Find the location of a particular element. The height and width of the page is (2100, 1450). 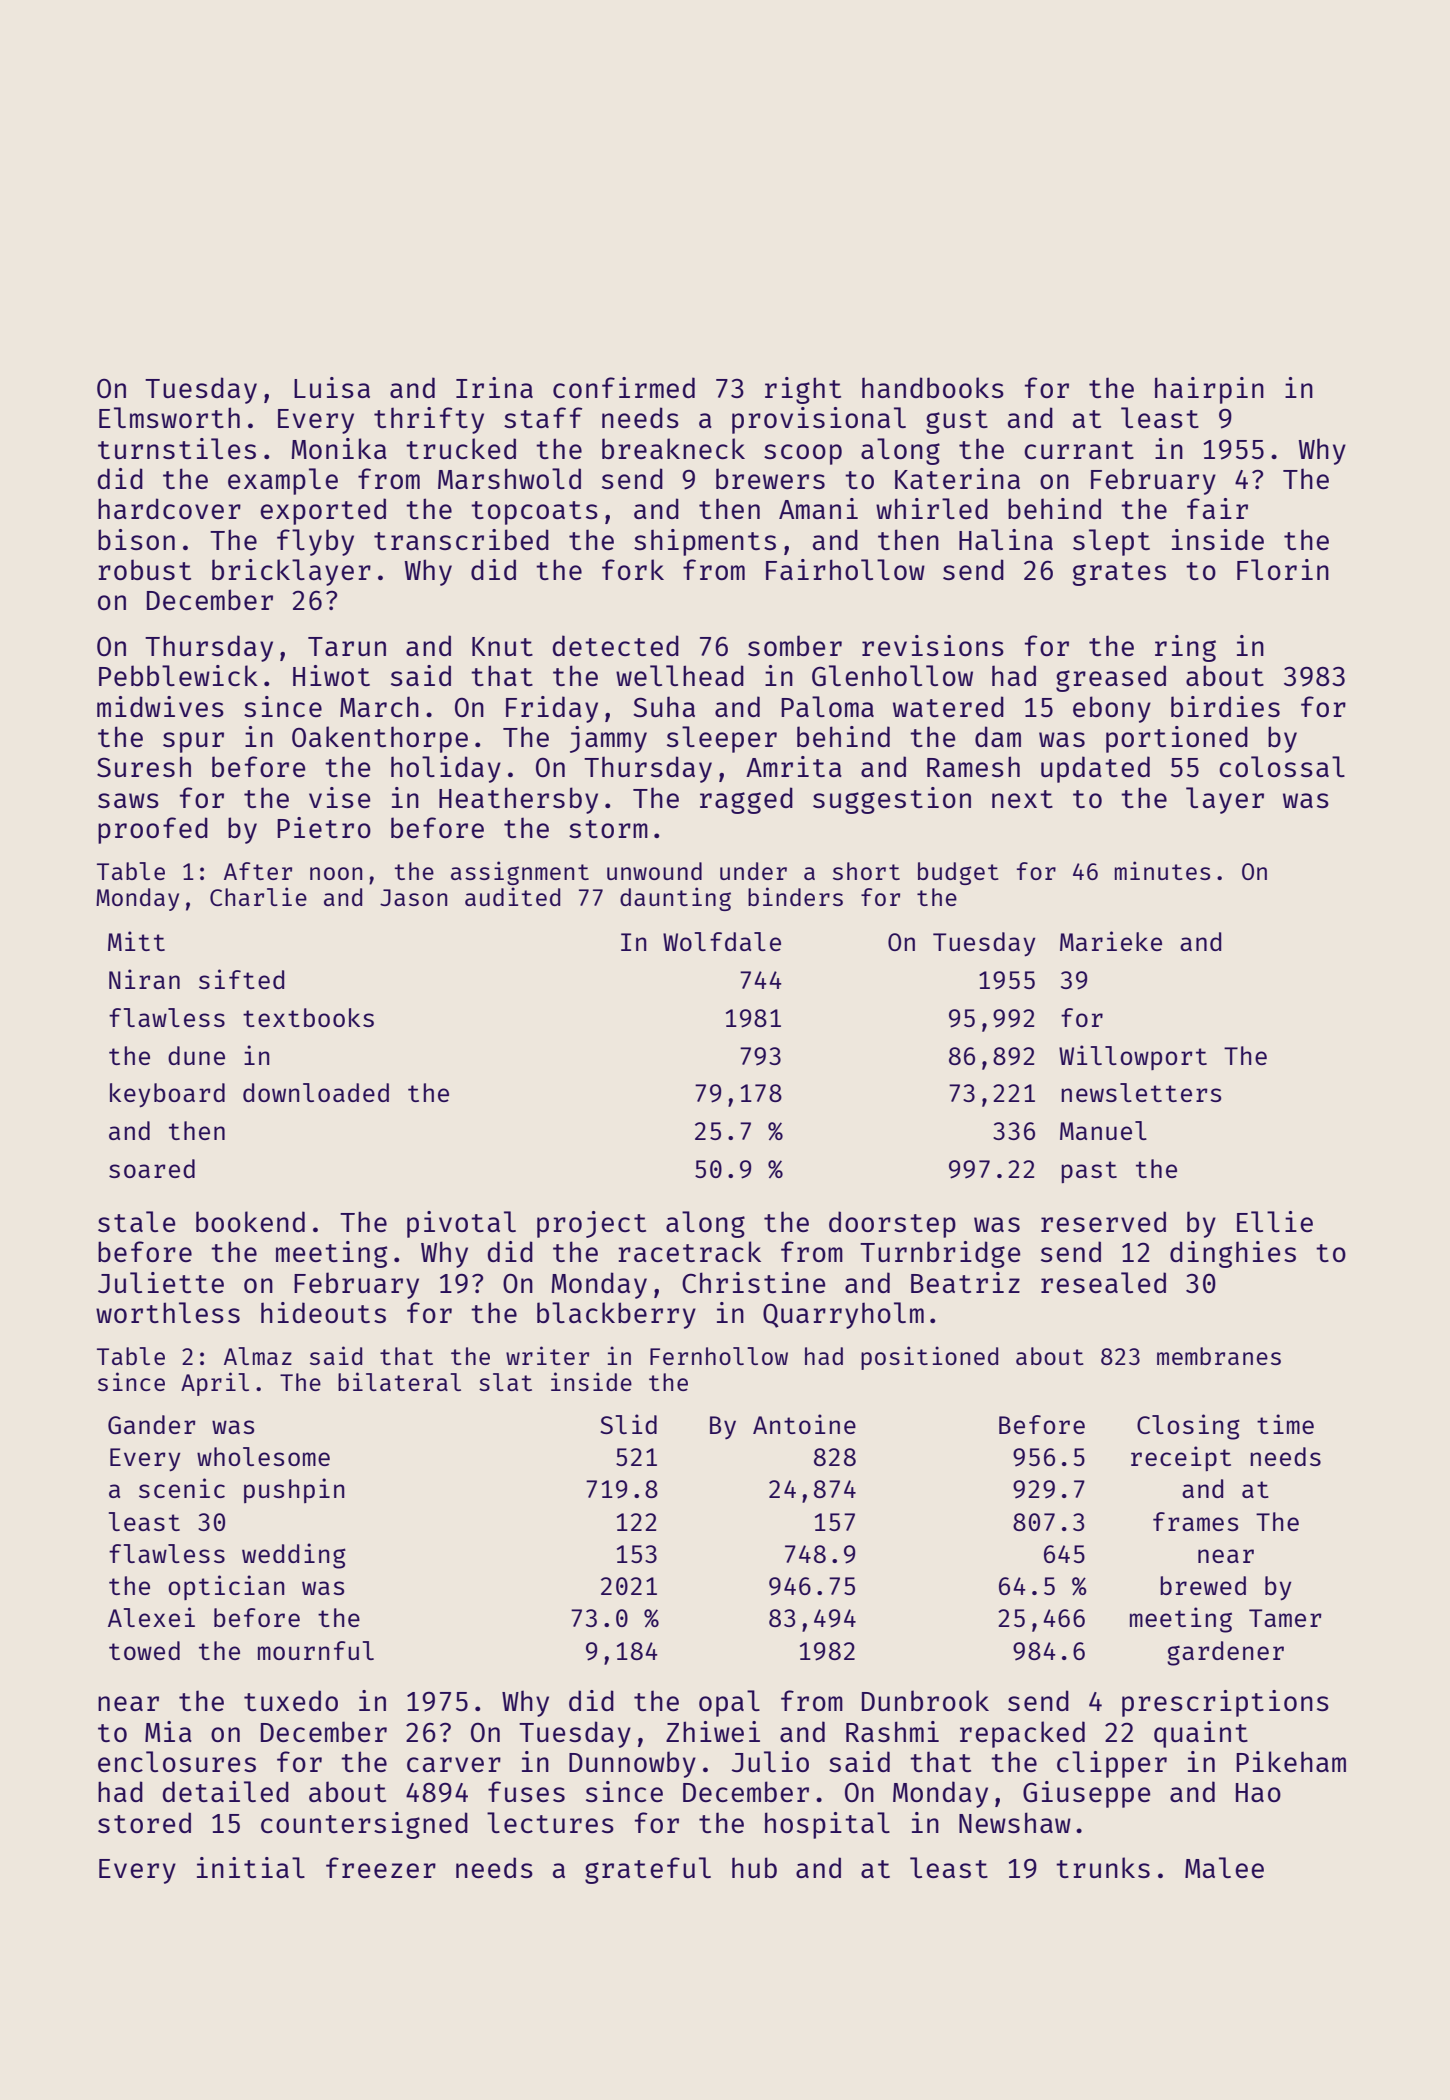

brewed is located at coordinates (1203, 1585).
